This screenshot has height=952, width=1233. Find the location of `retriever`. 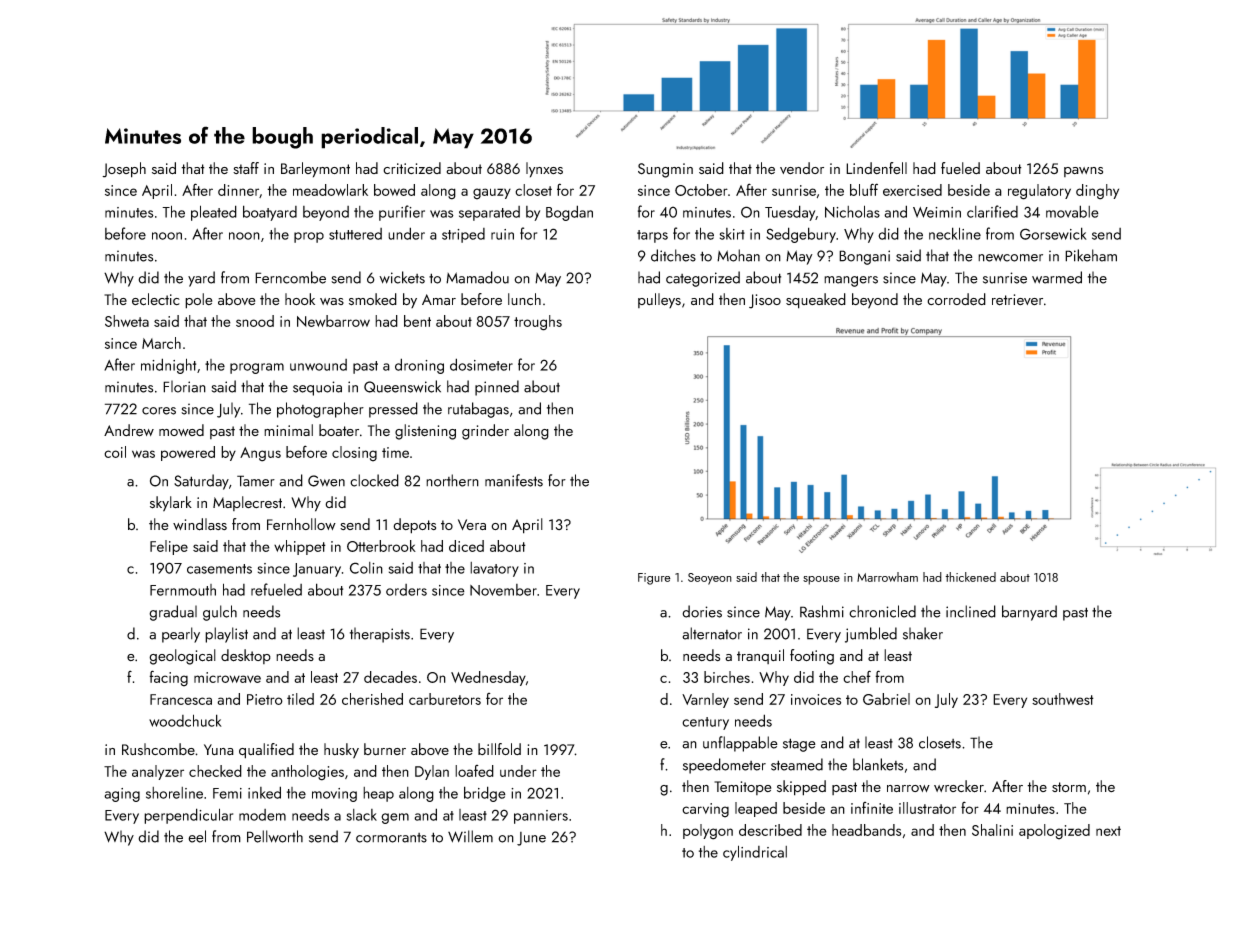

retriever is located at coordinates (1017, 300).
